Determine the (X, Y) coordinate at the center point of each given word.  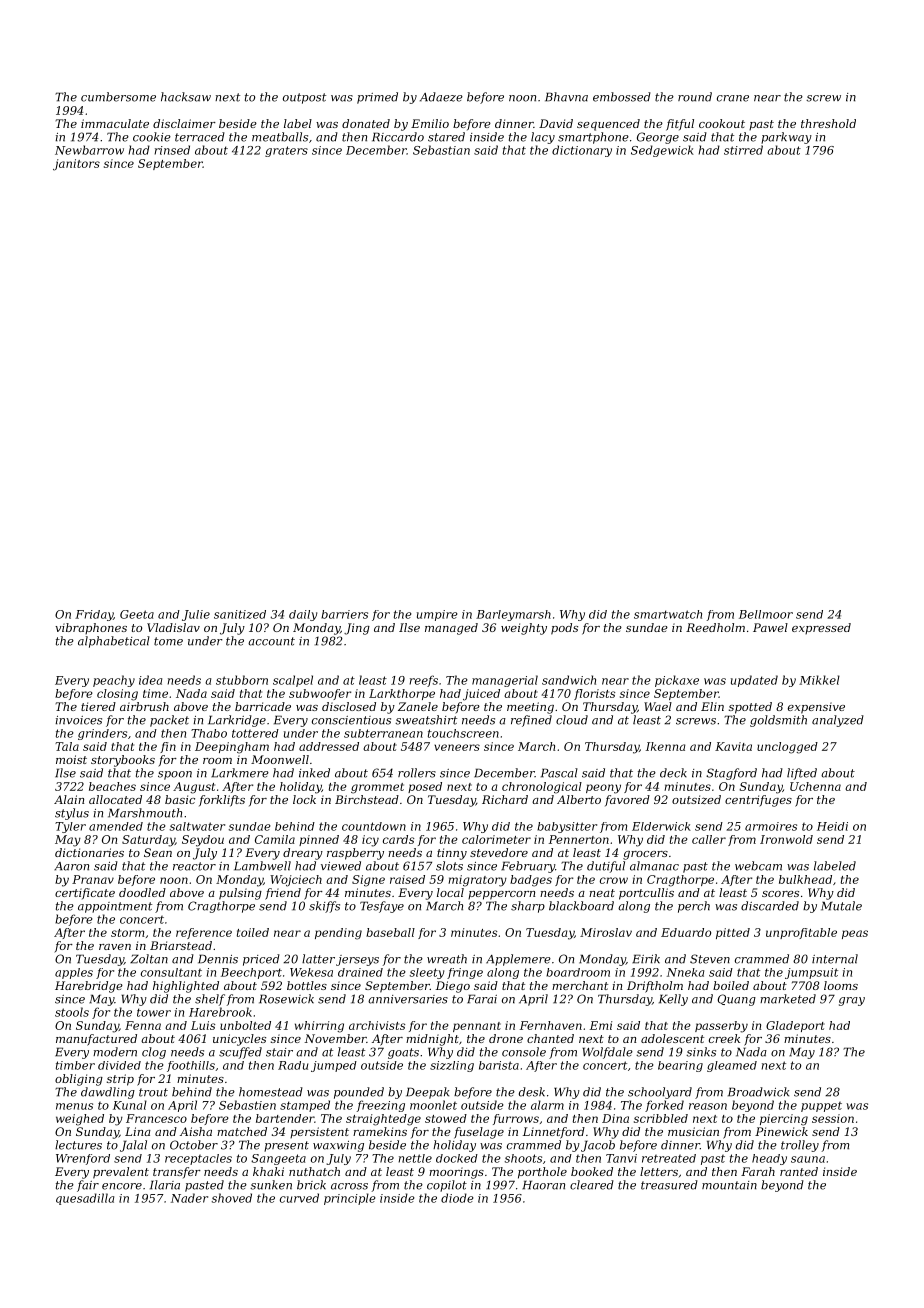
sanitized (240, 614)
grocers (645, 855)
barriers (344, 614)
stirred (743, 150)
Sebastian (441, 150)
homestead (271, 1092)
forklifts (222, 801)
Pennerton (579, 839)
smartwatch (668, 614)
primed (377, 98)
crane (733, 98)
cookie (152, 137)
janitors (76, 165)
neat (602, 893)
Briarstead (181, 945)
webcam (758, 866)
